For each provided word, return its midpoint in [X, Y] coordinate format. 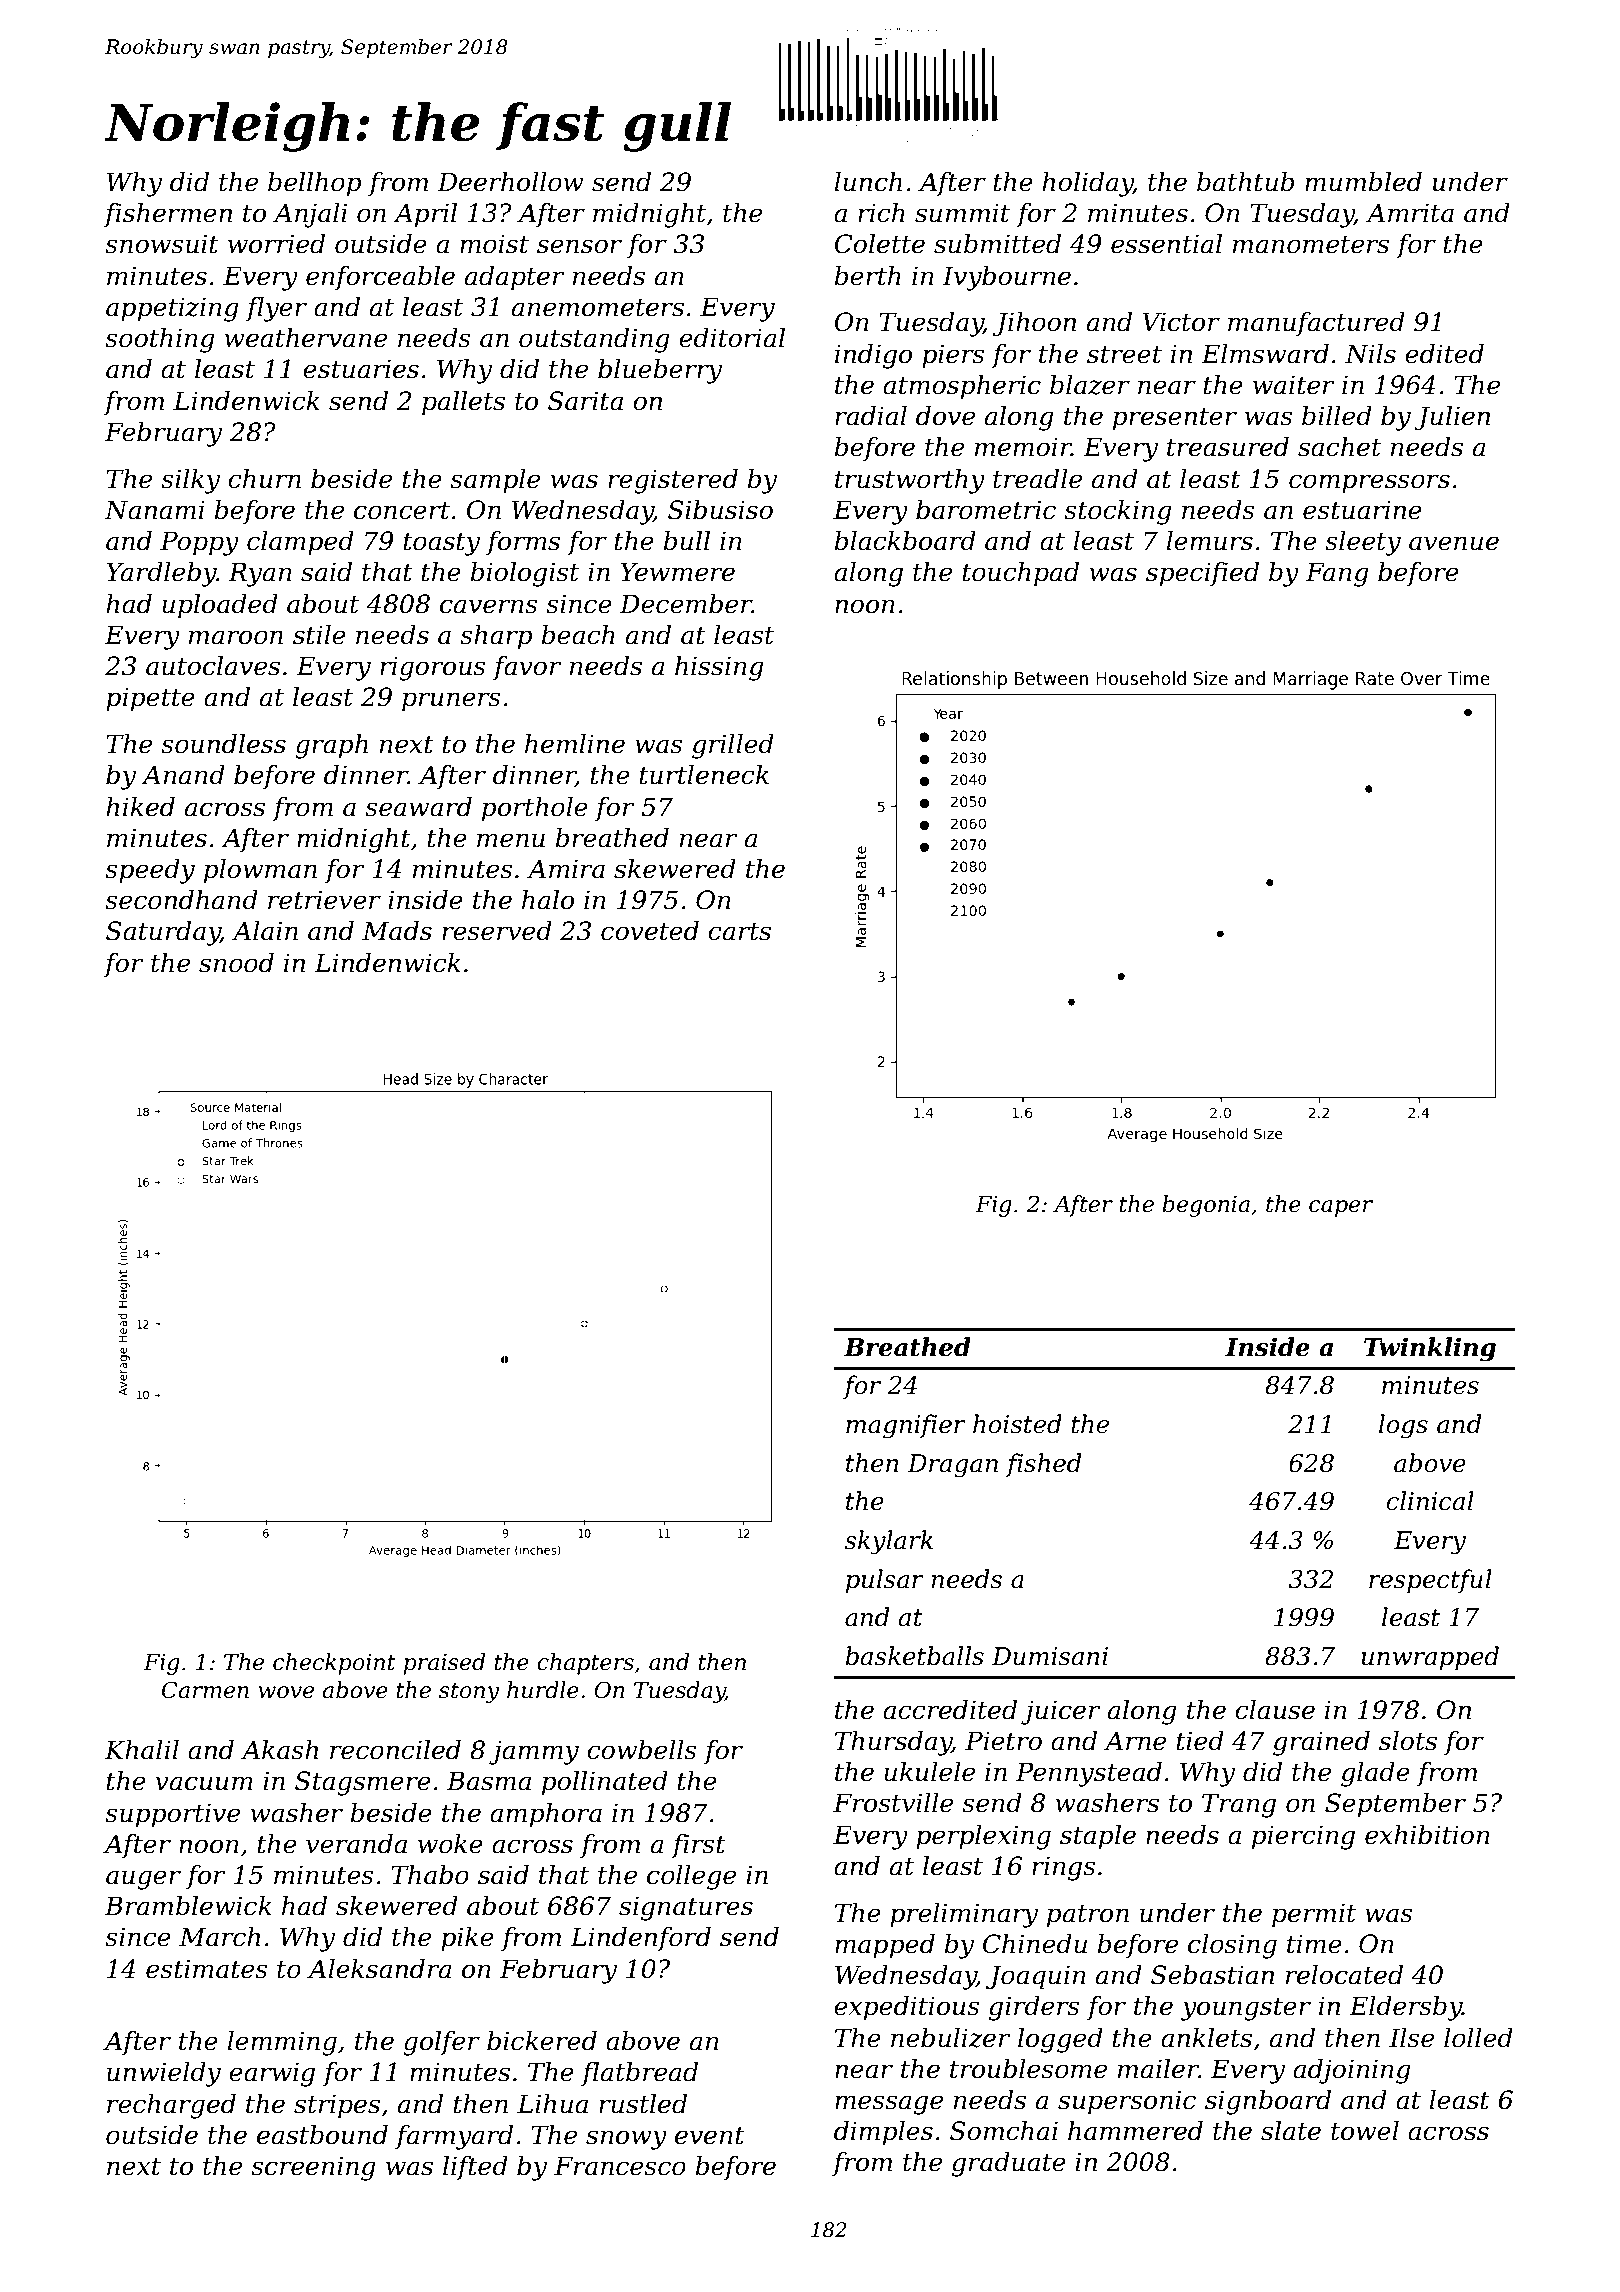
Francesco [620, 2166]
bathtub [1245, 182]
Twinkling [1430, 1349]
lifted [475, 2168]
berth [868, 276]
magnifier [906, 1426]
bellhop [315, 184]
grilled [733, 746]
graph [331, 746]
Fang [1337, 574]
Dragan [952, 1466]
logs [1403, 1426]
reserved [497, 931]
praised [444, 1664]
